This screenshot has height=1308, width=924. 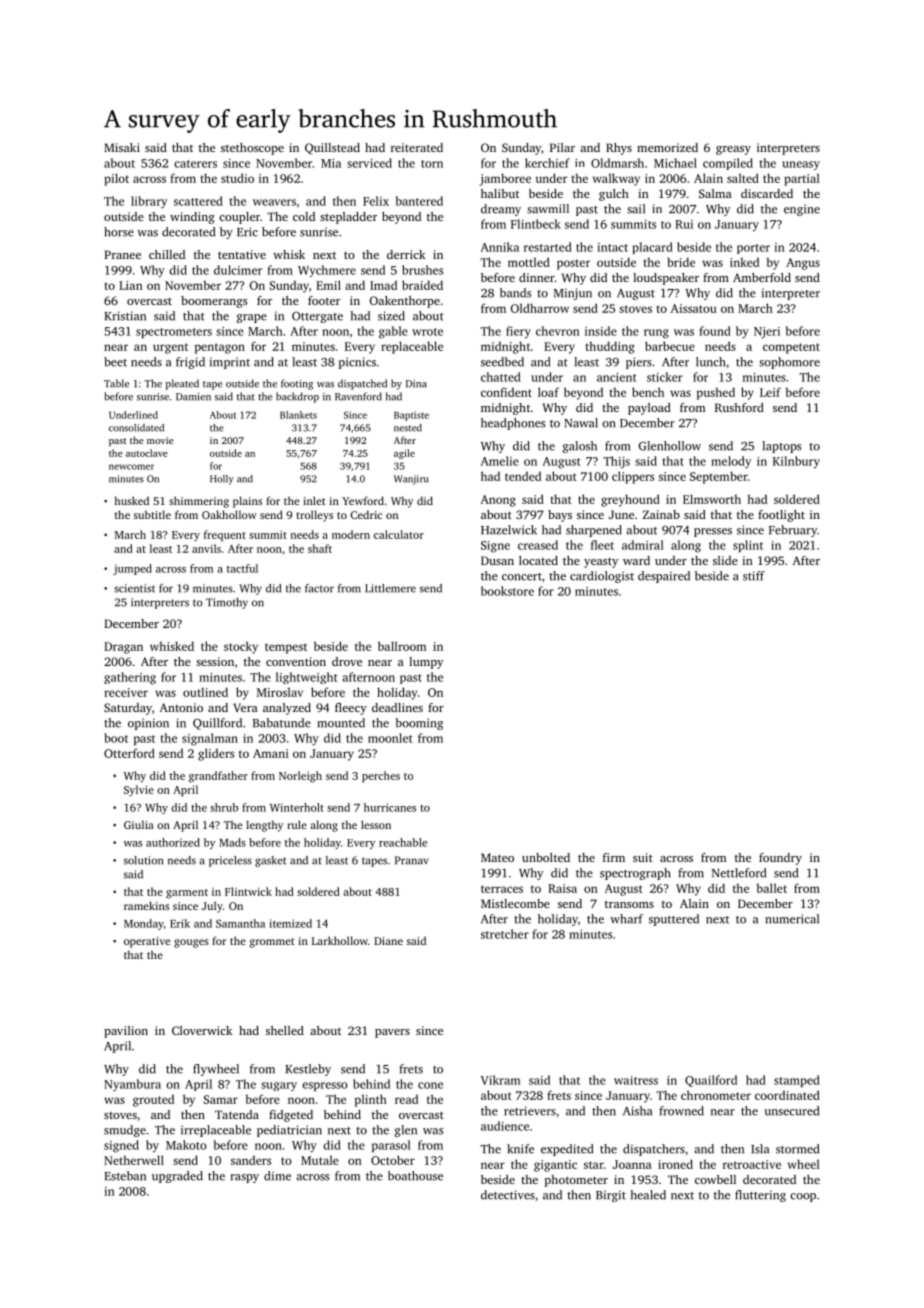 What do you see at coordinates (767, 193) in the screenshot?
I see `discarded` at bounding box center [767, 193].
